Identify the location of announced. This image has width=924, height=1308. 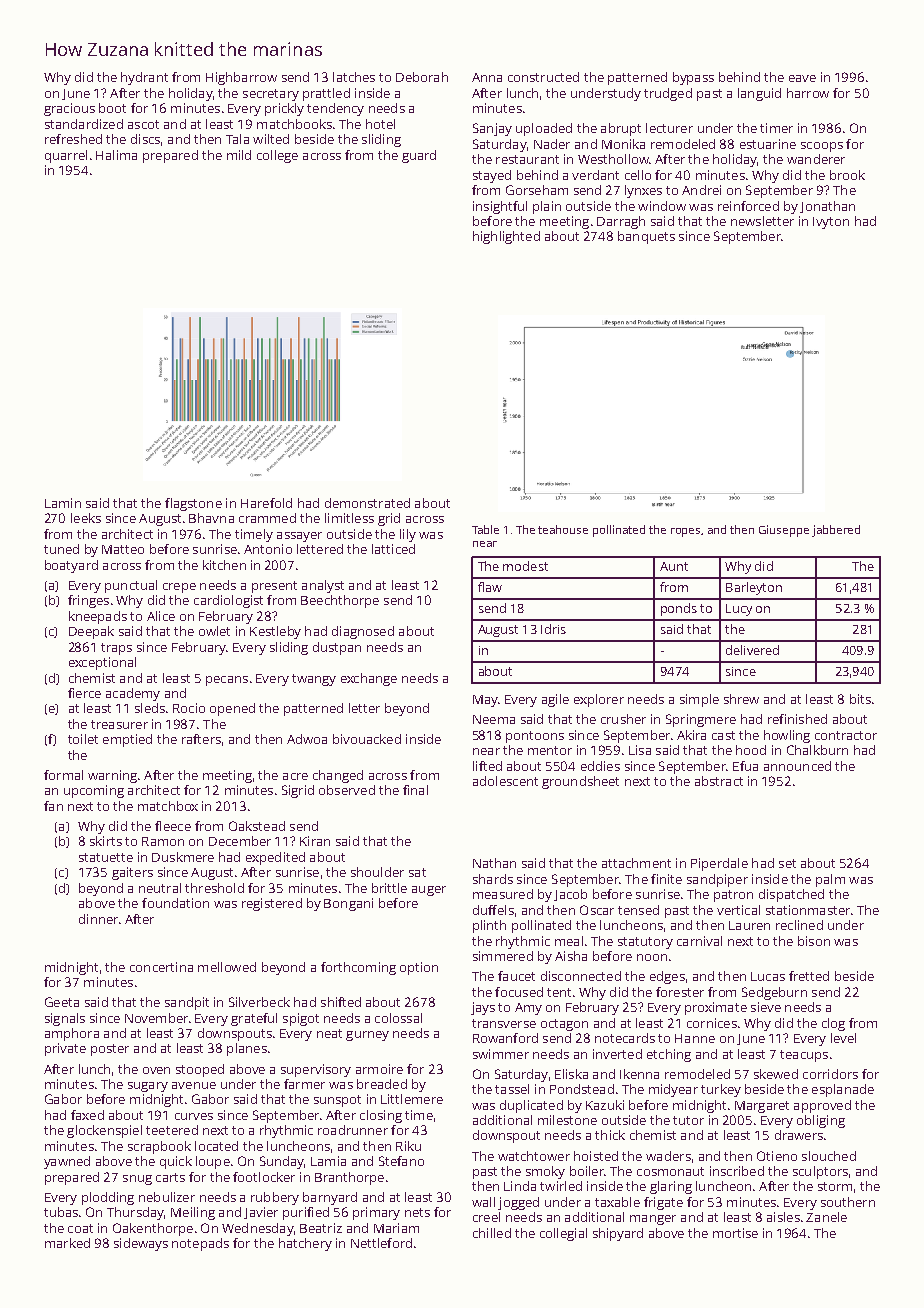
(797, 766).
